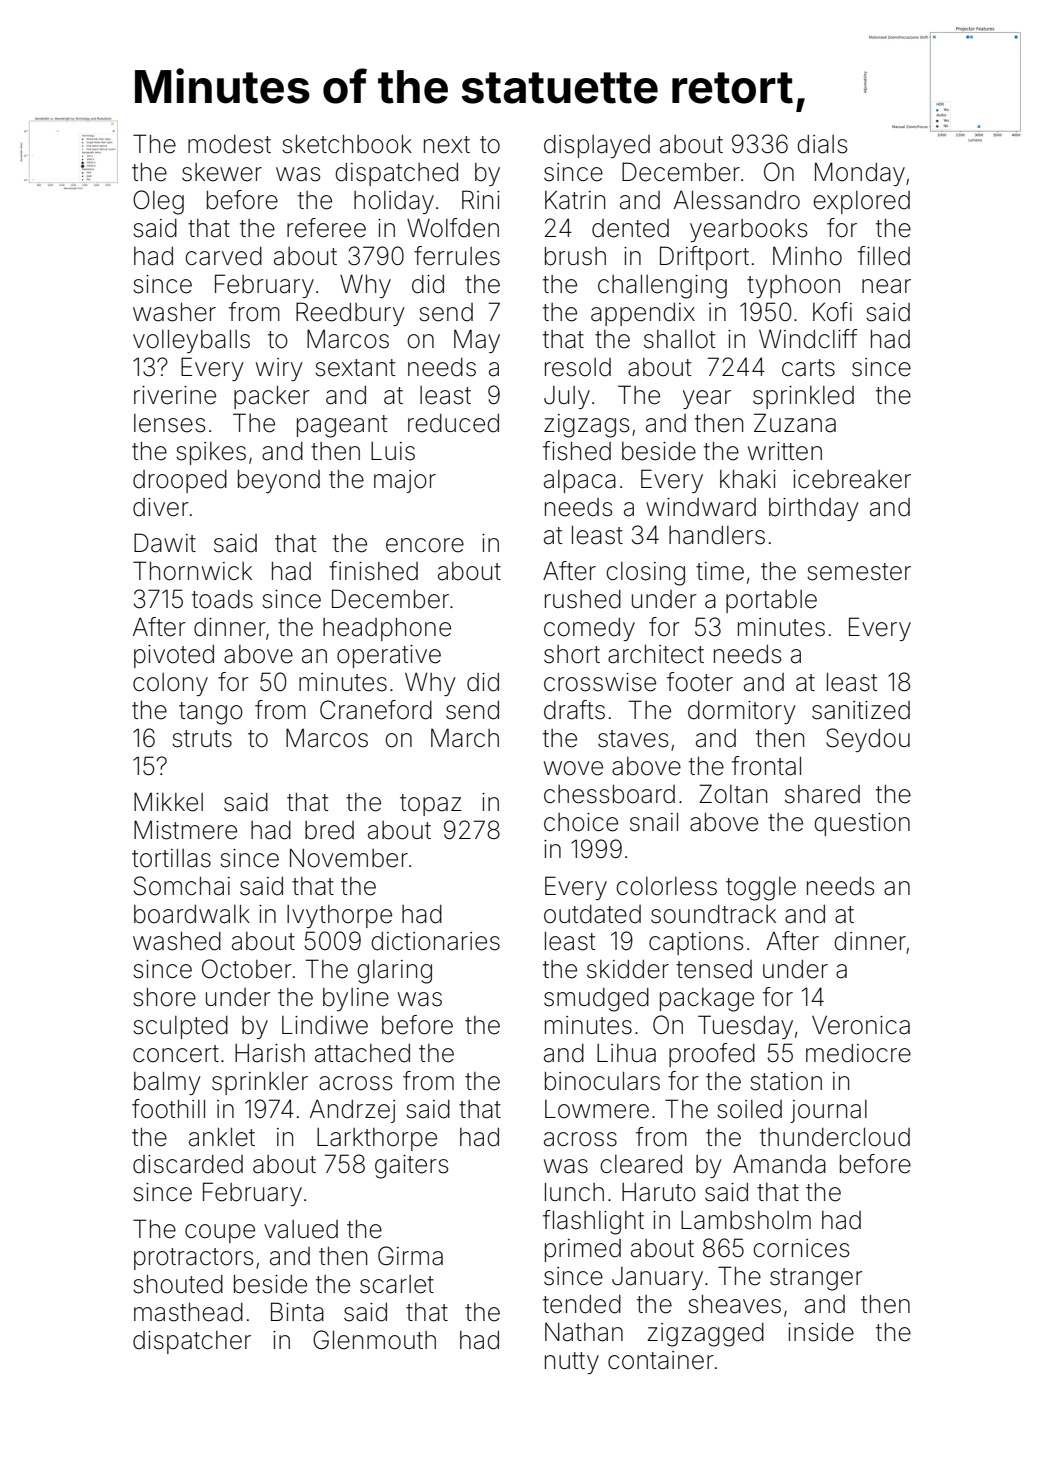 The width and height of the image is (1044, 1483). I want to click on Veronica, so click(861, 1025).
